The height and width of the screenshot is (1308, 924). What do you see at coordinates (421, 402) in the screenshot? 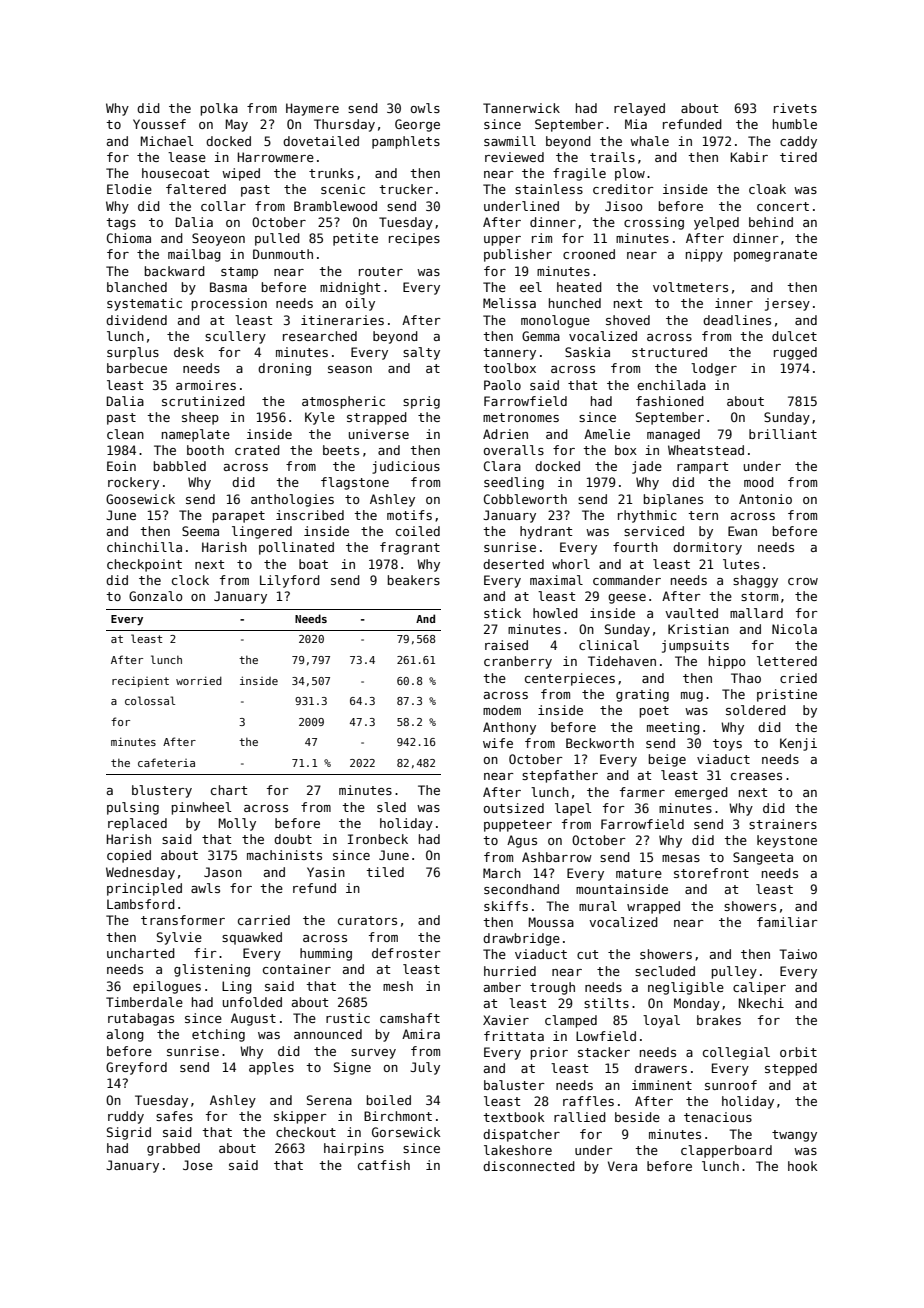
I see `sprig` at bounding box center [421, 402].
